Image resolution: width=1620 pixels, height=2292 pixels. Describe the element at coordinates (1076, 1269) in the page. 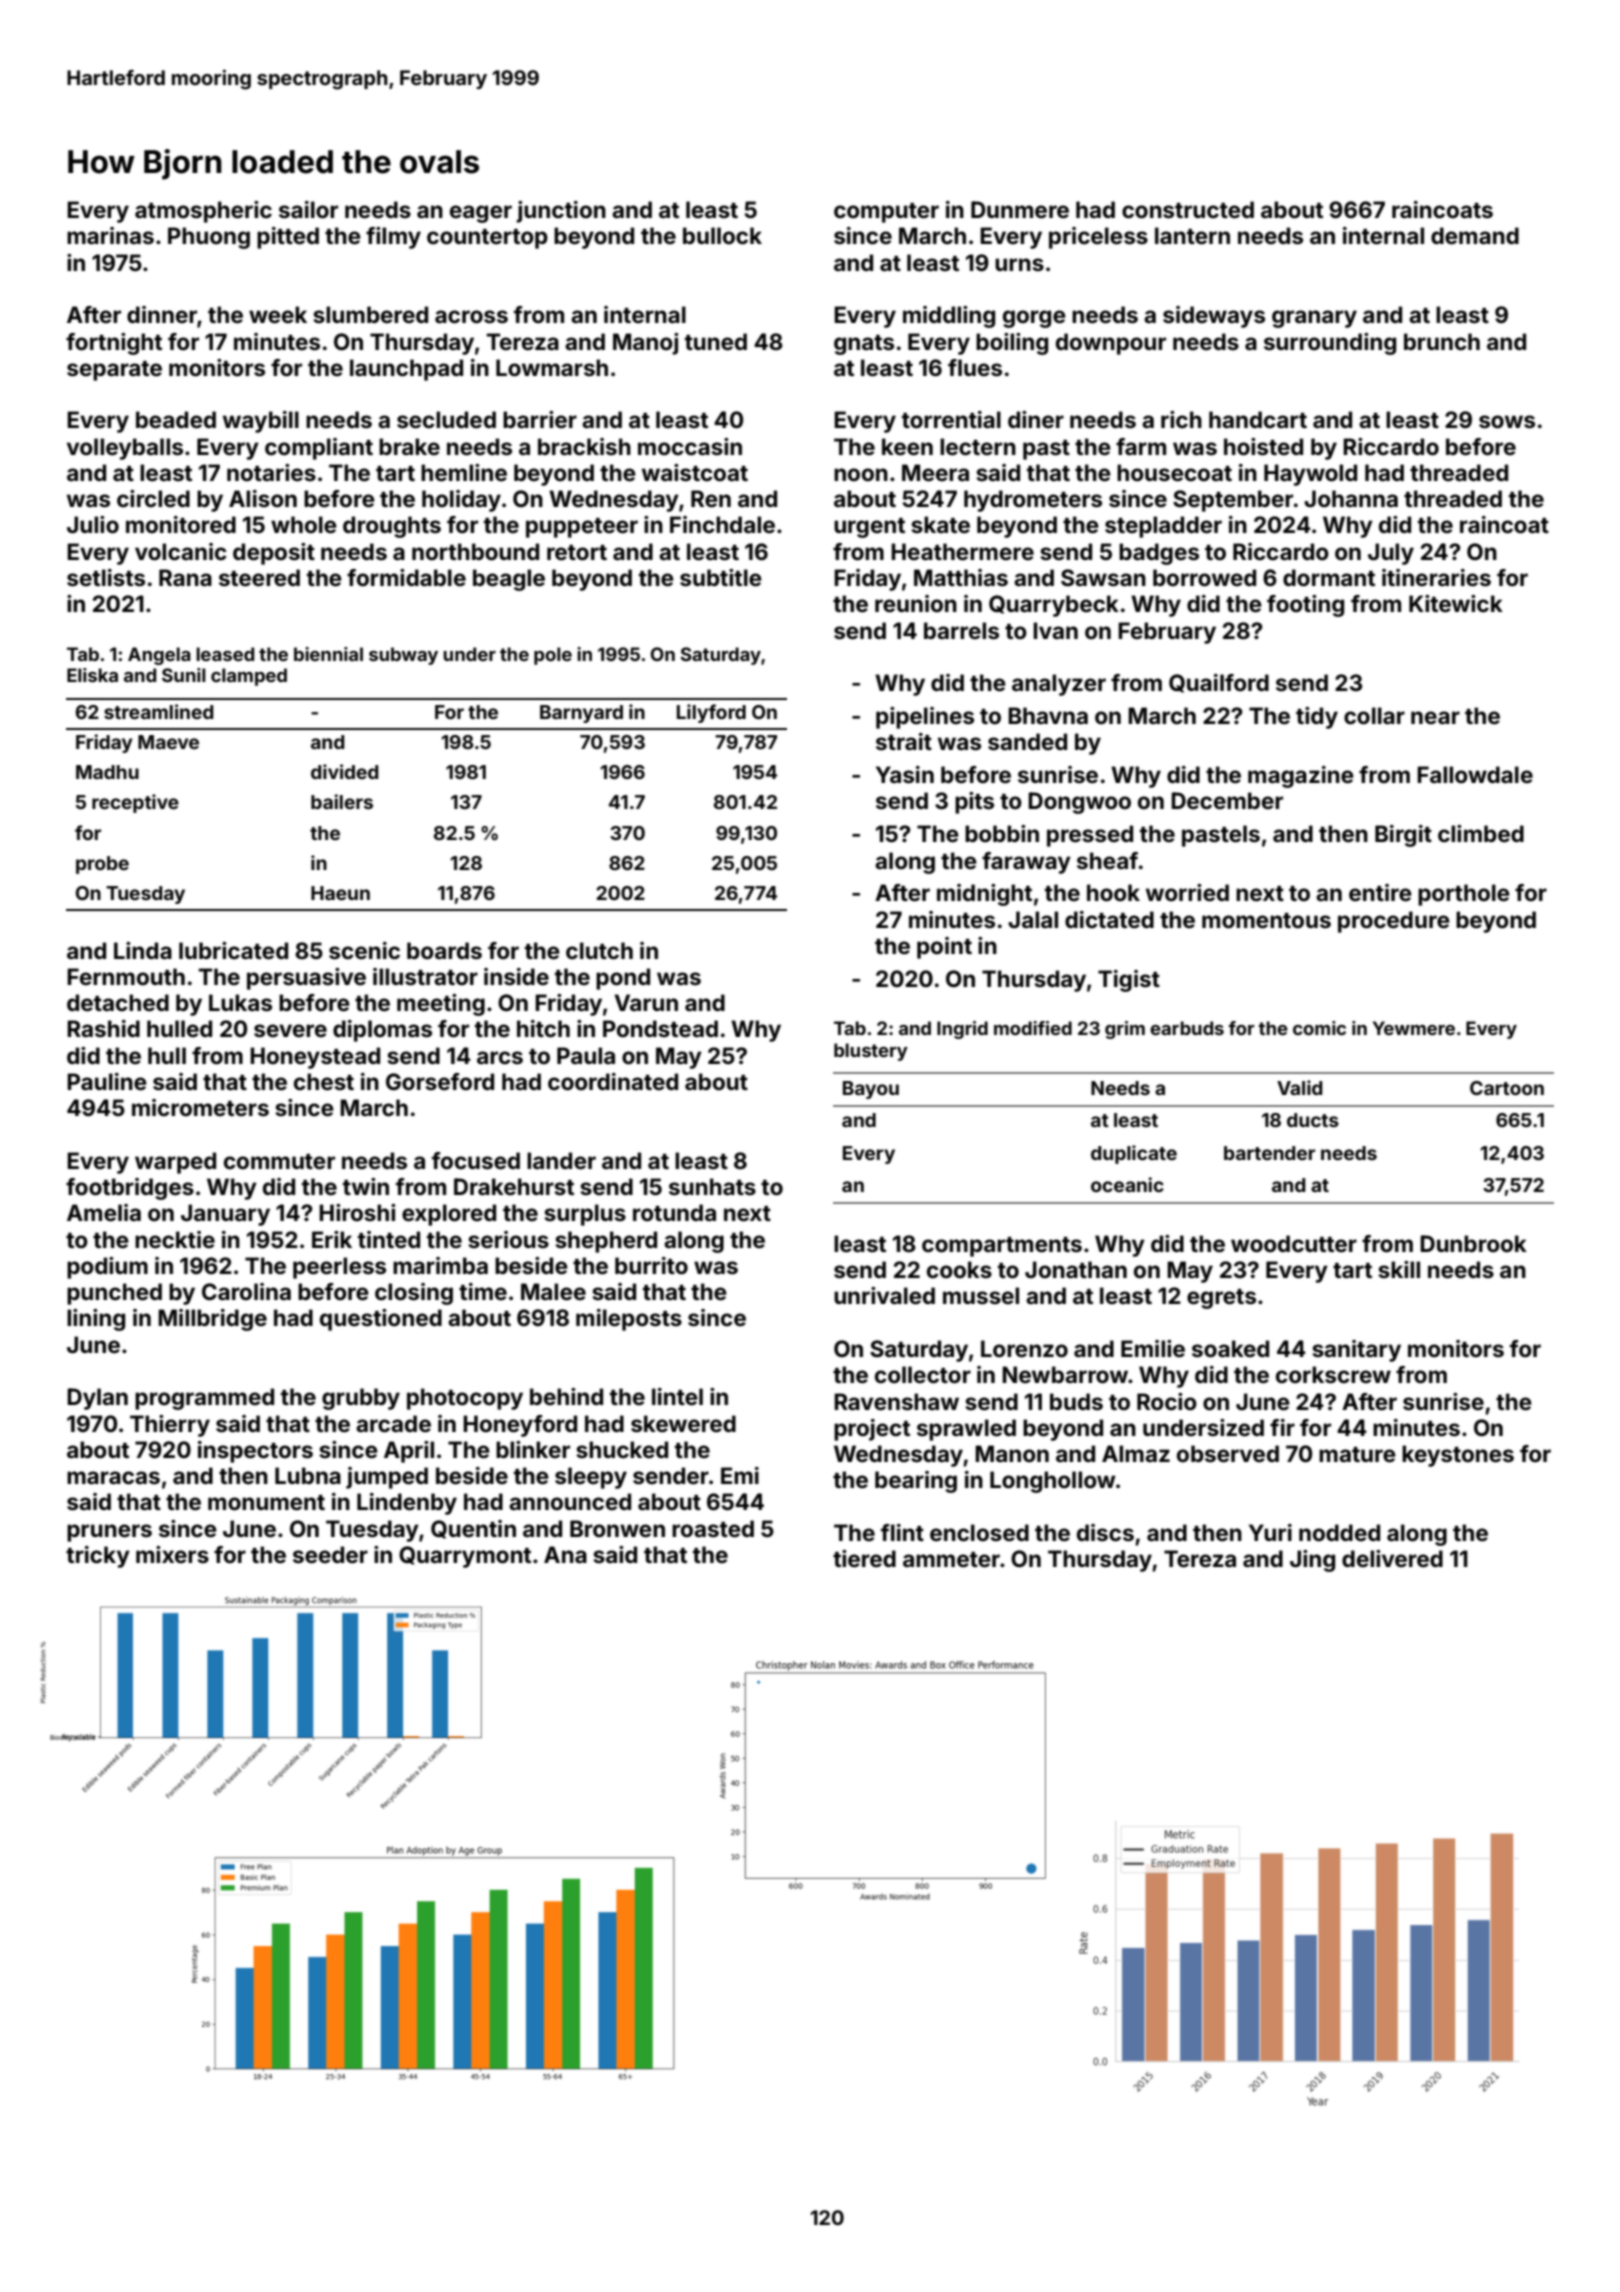

I see `Jonathan` at that location.
